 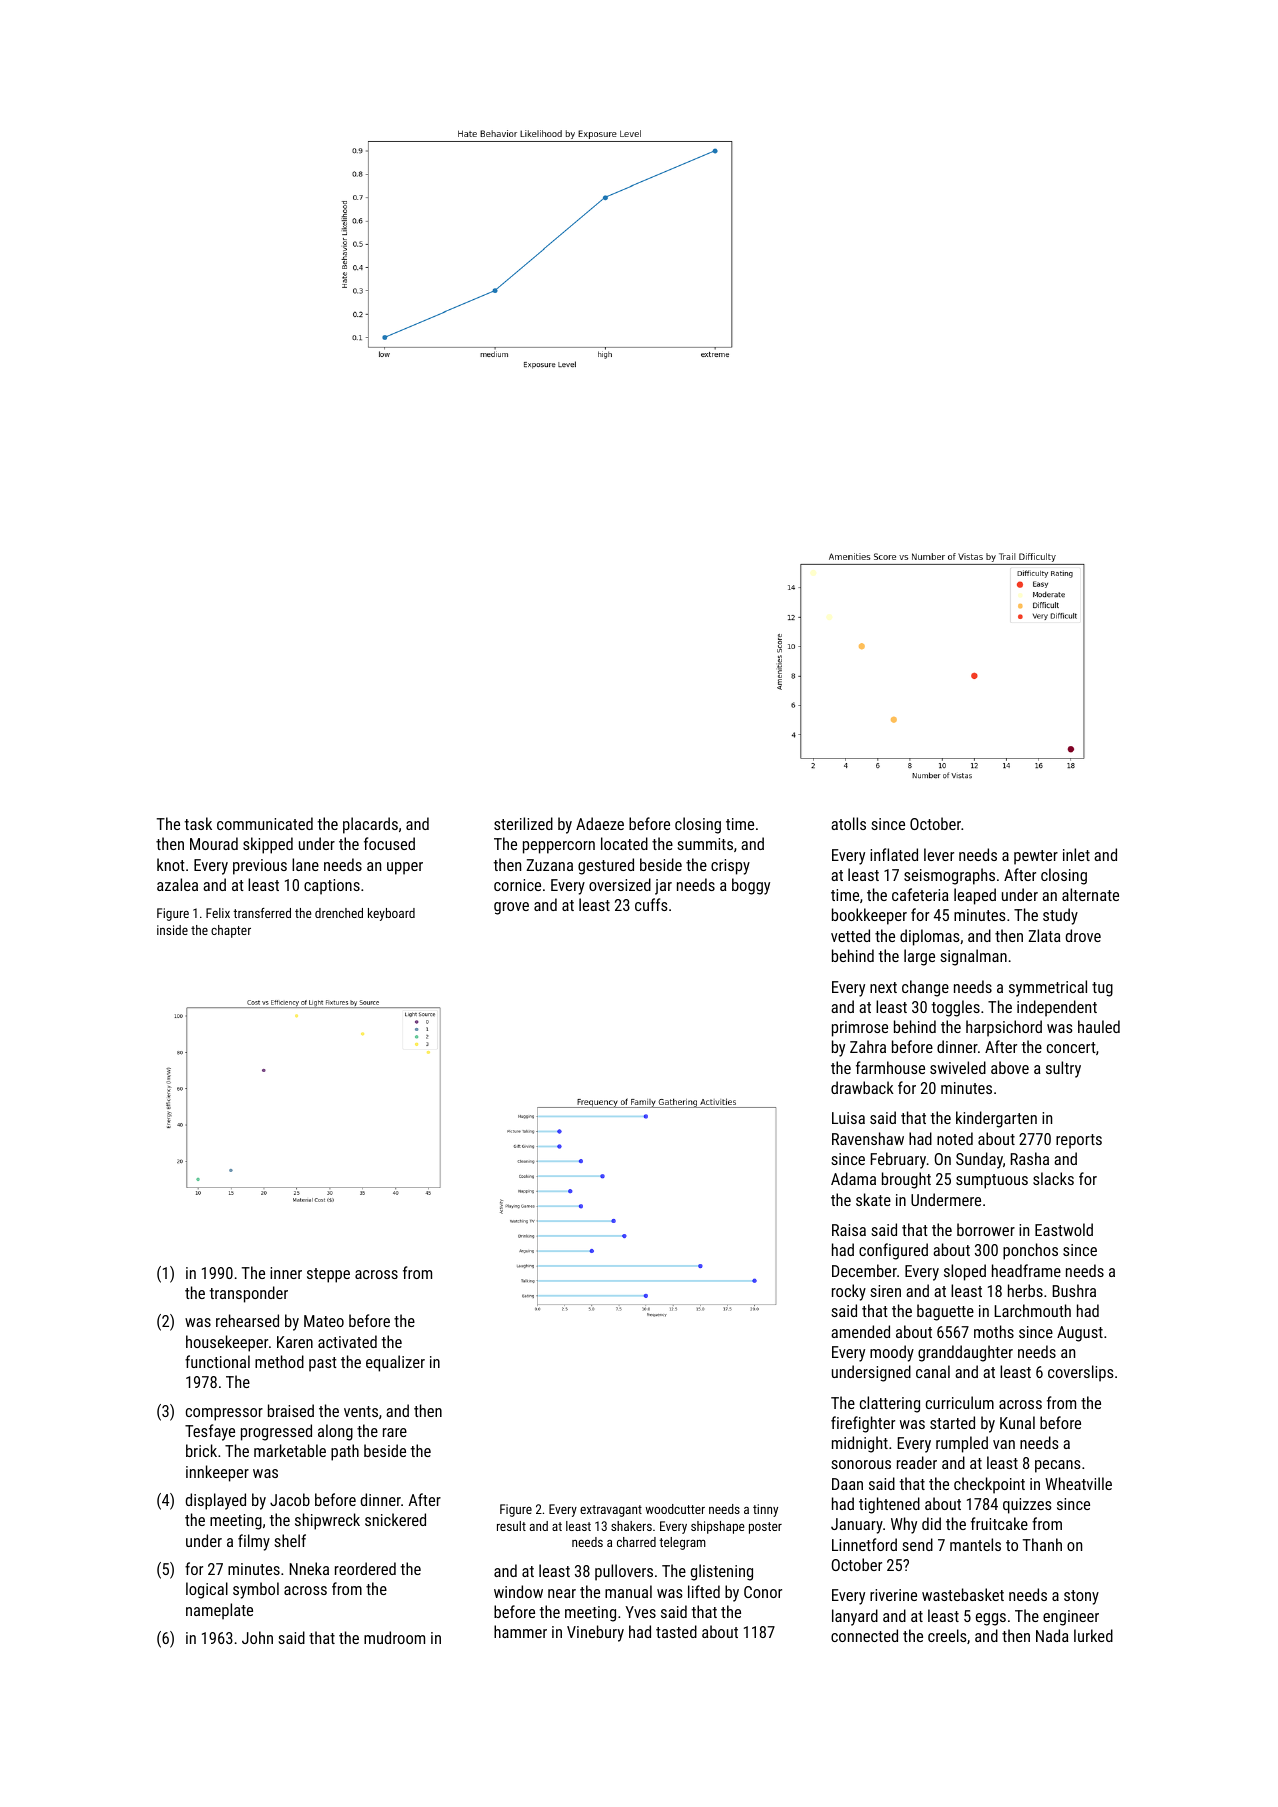 What do you see at coordinates (523, 823) in the screenshot?
I see `sterilized` at bounding box center [523, 823].
